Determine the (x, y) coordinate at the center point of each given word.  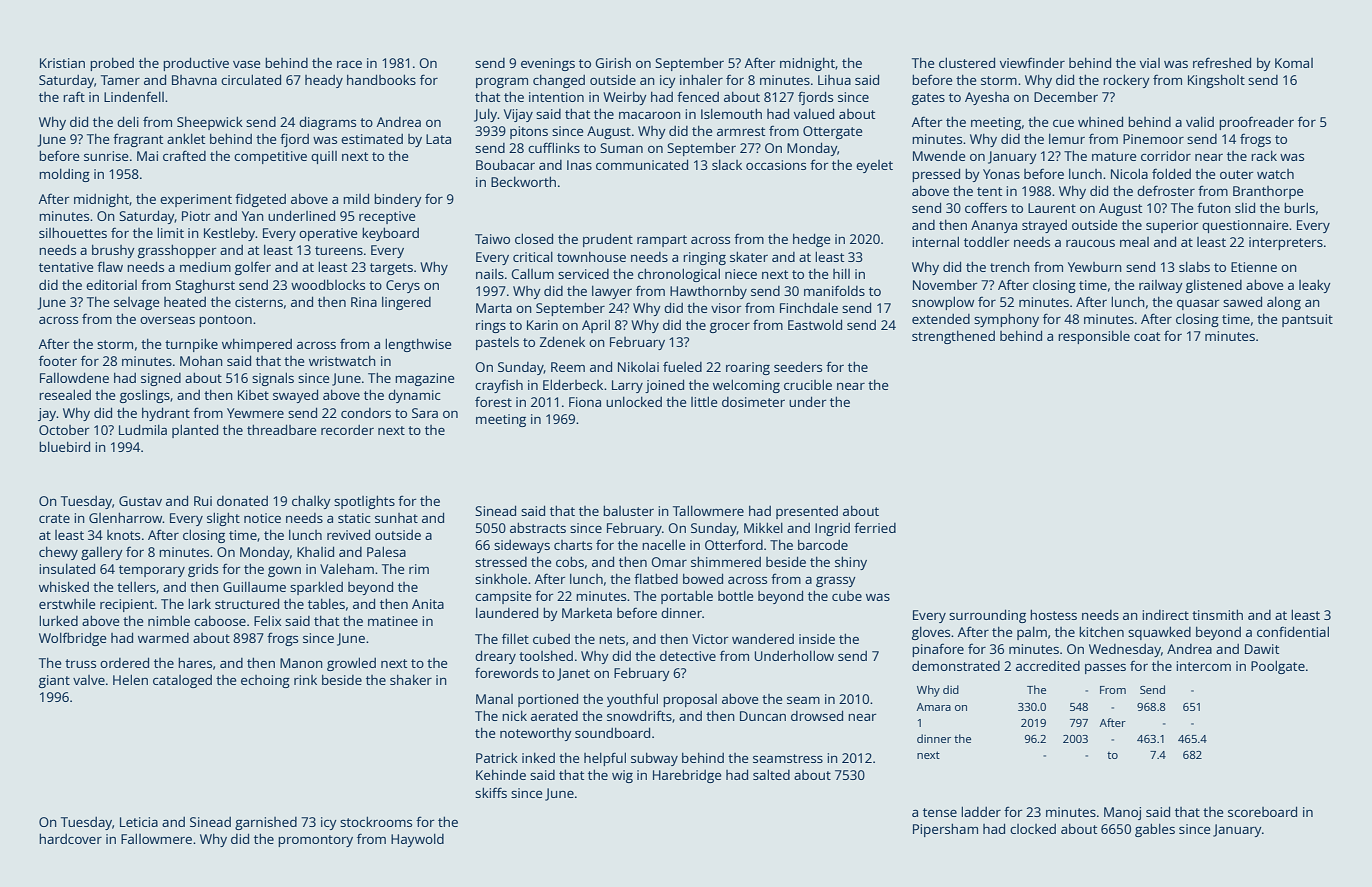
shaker (411, 680)
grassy (836, 581)
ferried (875, 527)
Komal (1294, 63)
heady (324, 81)
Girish (613, 63)
